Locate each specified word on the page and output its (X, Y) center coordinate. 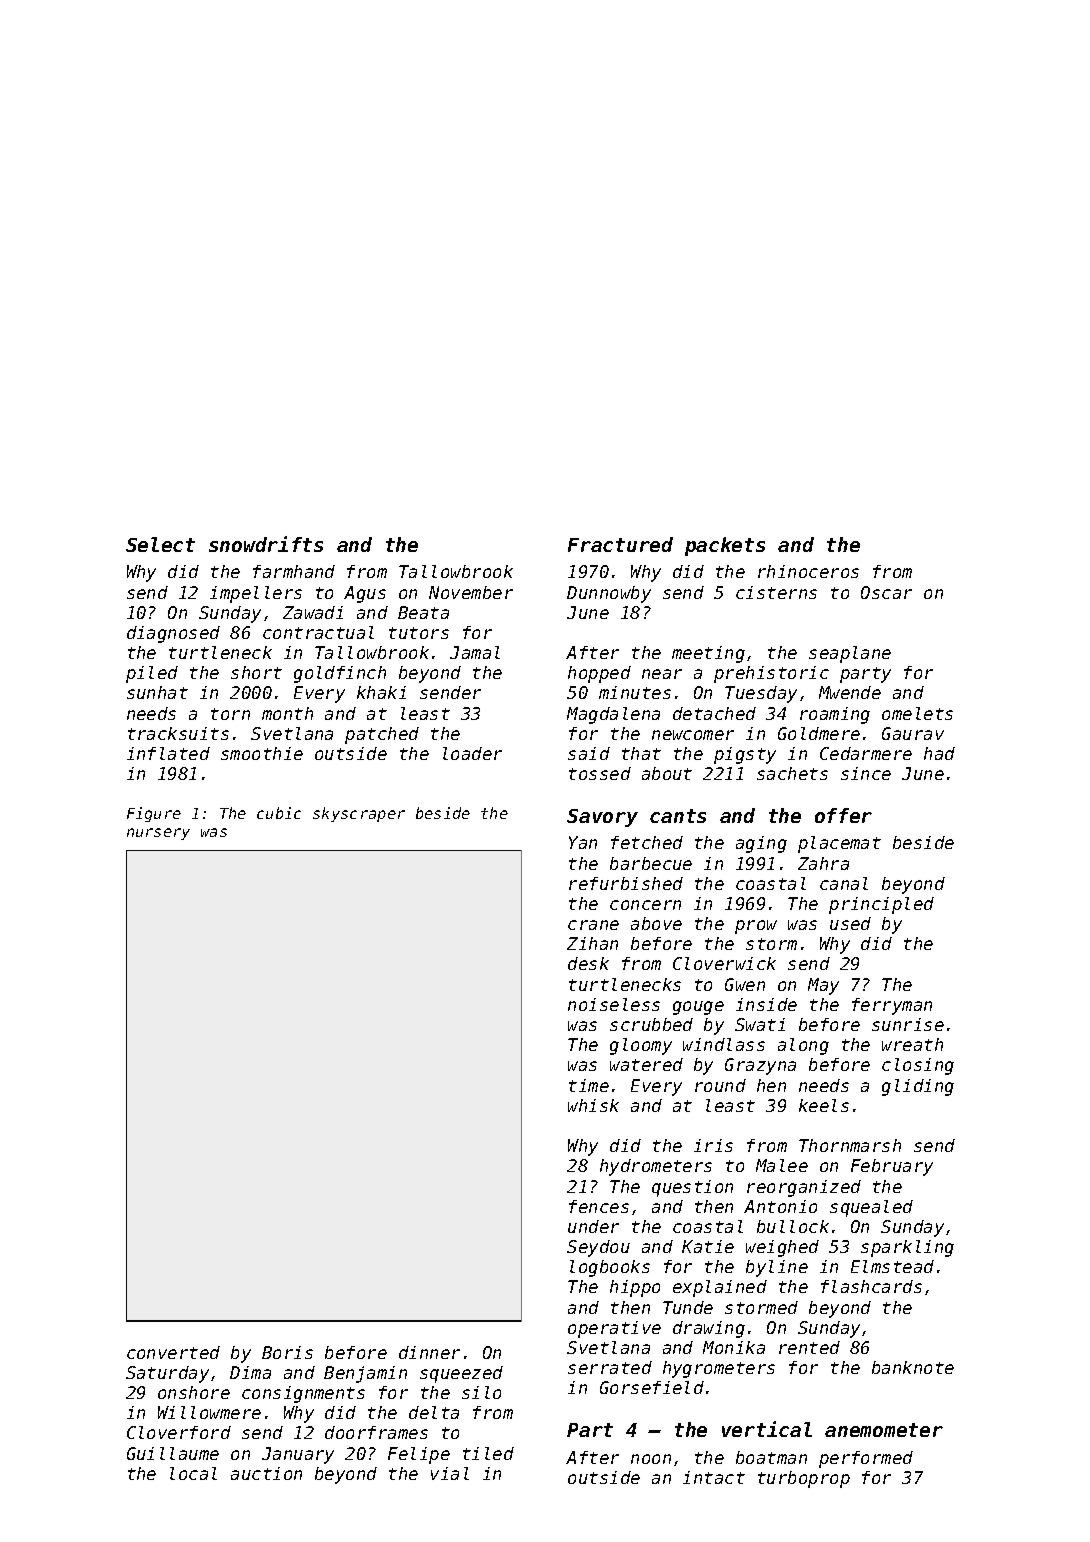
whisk (593, 1105)
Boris (287, 1352)
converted (173, 1352)
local (193, 1473)
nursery (158, 834)
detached (714, 713)
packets (725, 546)
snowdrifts (266, 544)
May (823, 986)
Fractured (620, 544)
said (589, 753)
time (589, 1085)
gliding (918, 1087)
